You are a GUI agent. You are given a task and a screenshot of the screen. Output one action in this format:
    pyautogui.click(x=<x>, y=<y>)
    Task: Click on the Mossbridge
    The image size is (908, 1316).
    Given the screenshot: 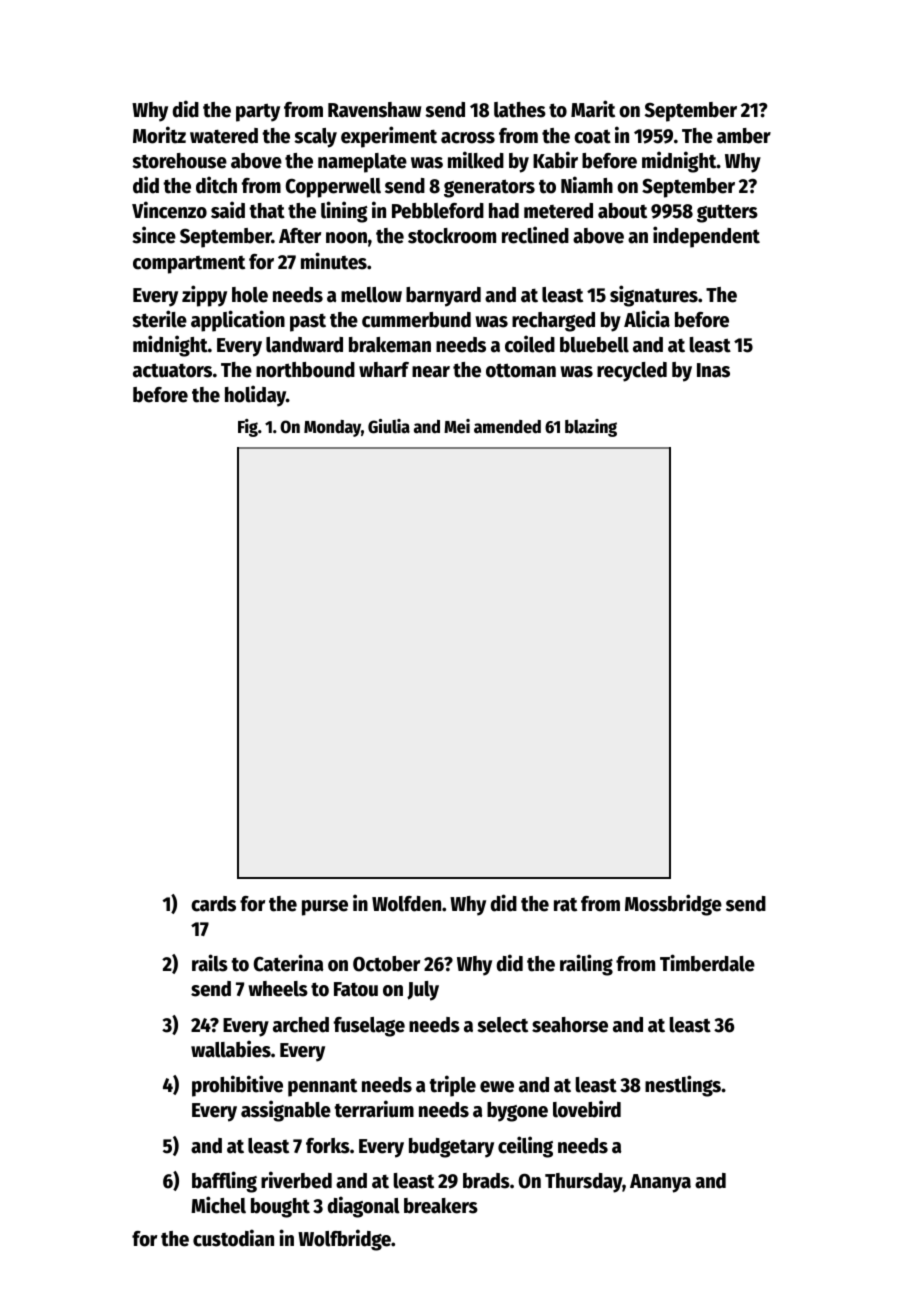 What is the action you would take?
    pyautogui.click(x=673, y=905)
